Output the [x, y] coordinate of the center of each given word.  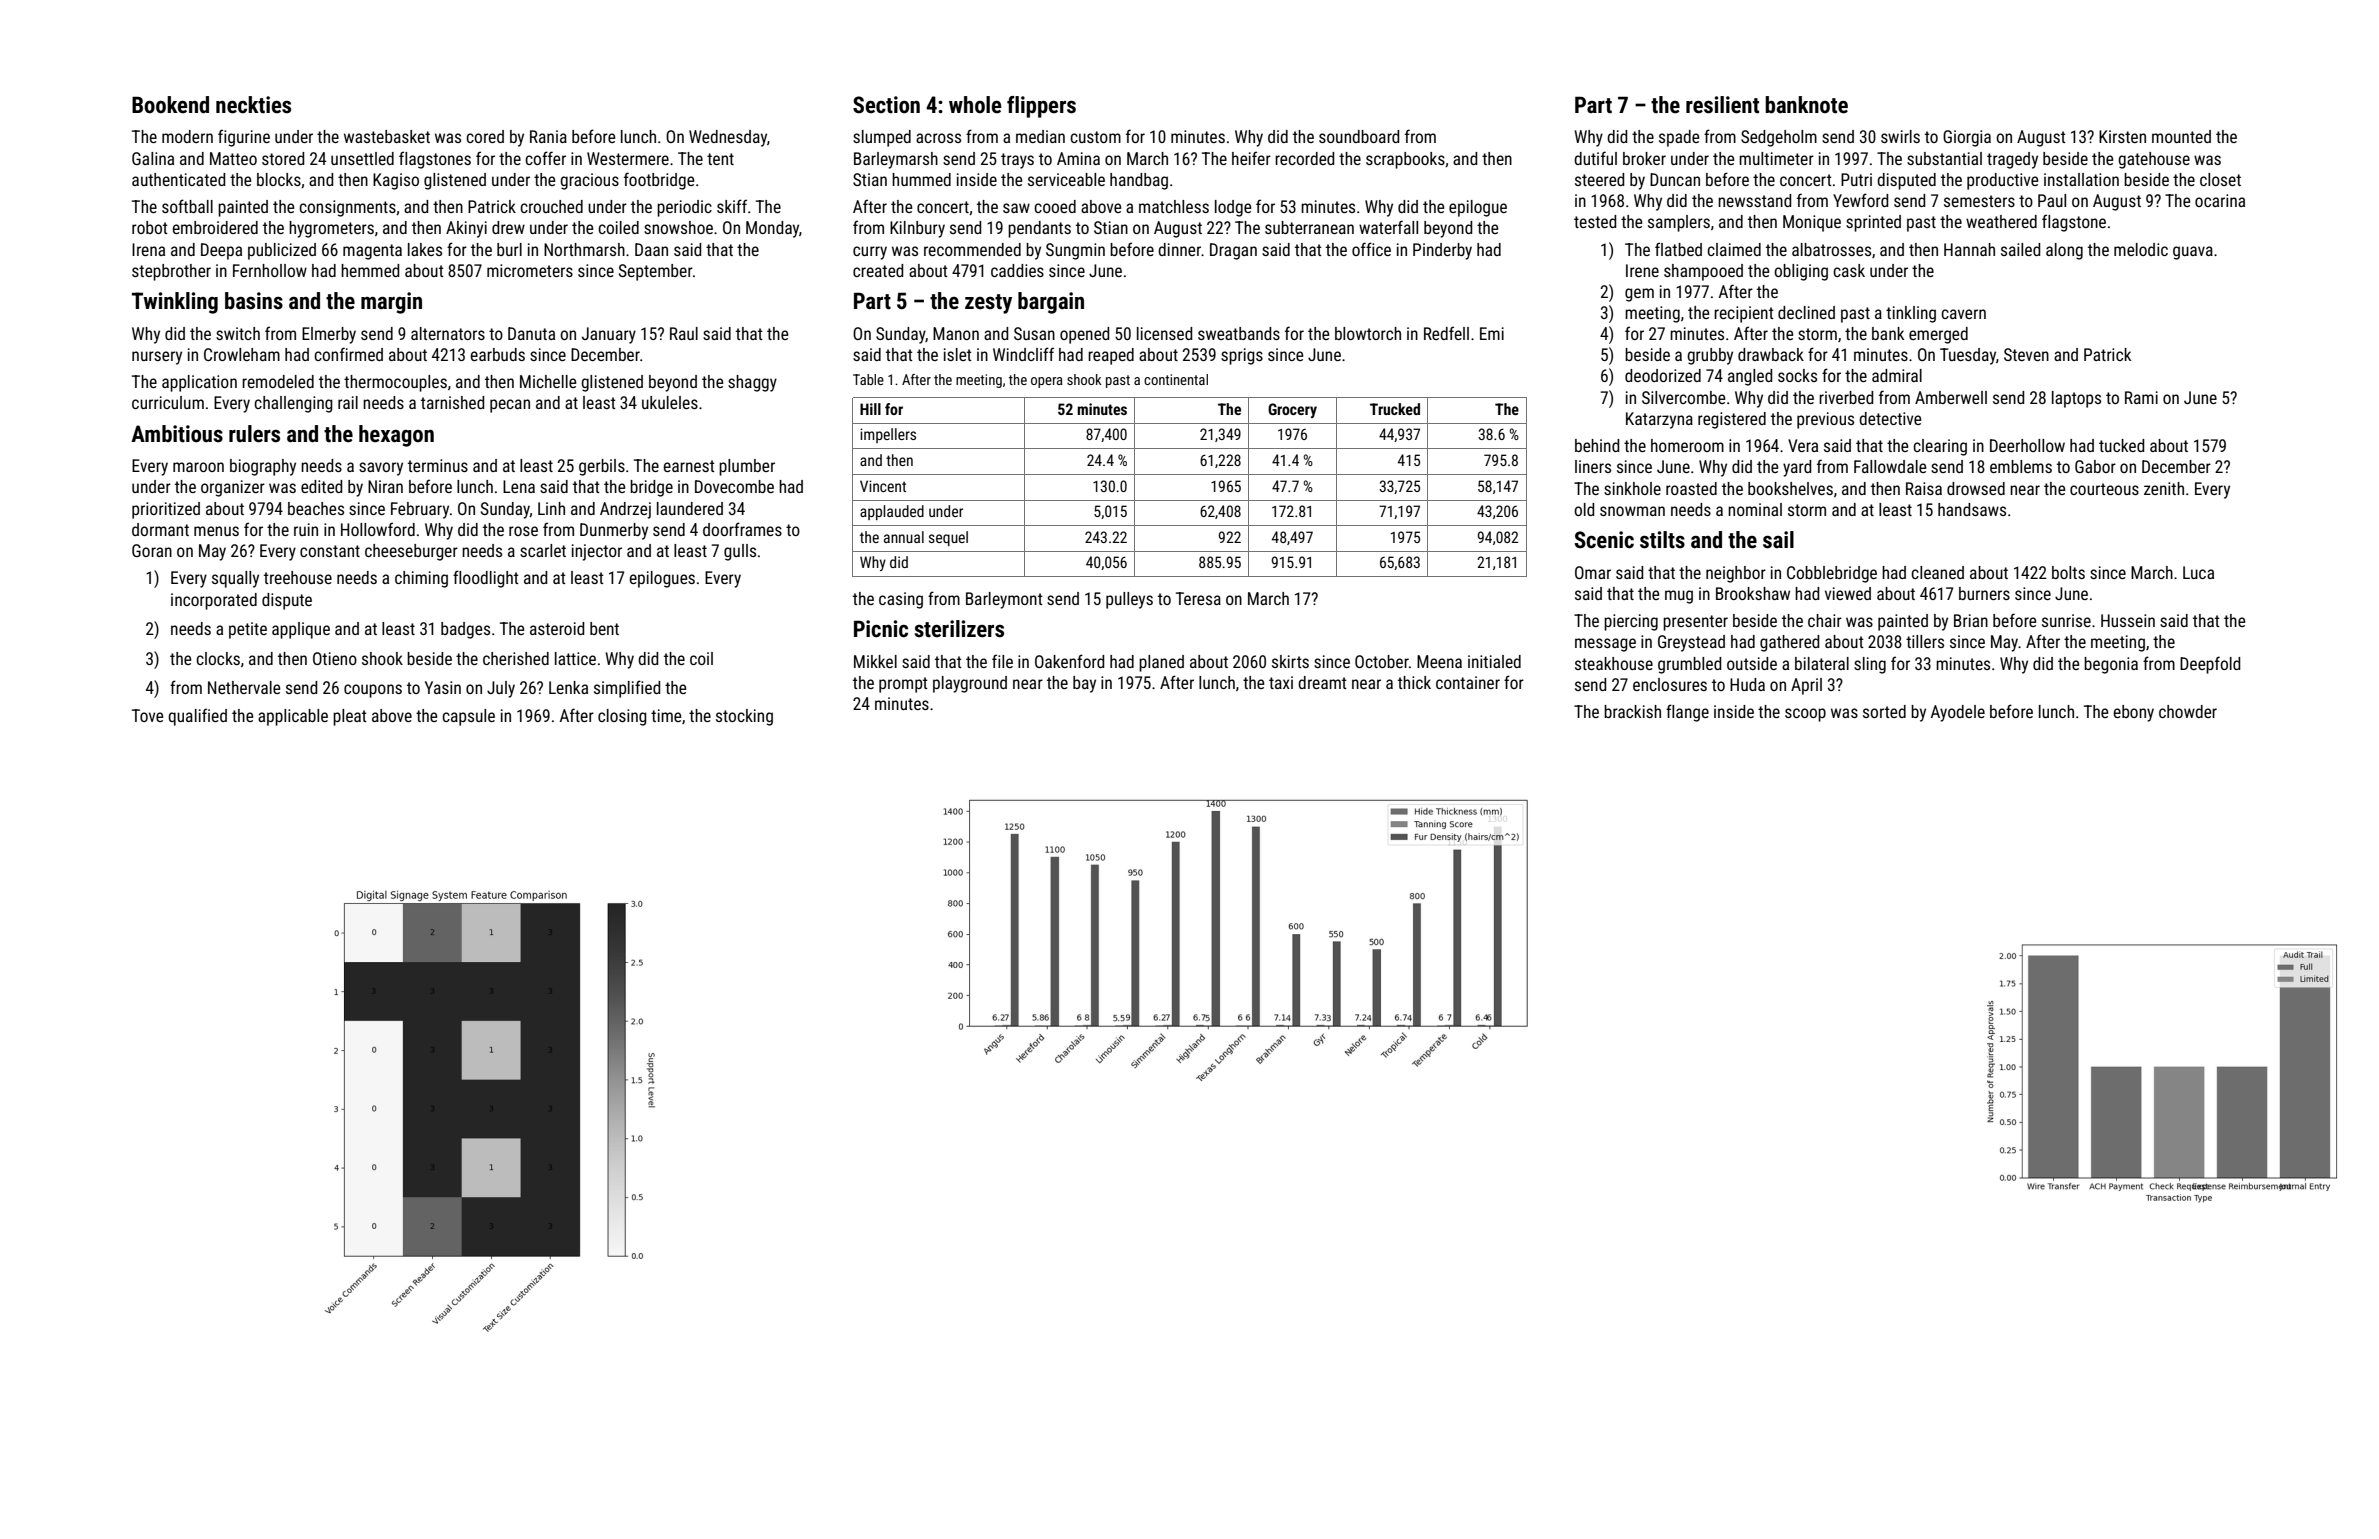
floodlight [486, 579]
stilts [1662, 540]
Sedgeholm [1779, 138]
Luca [2198, 572]
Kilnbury [917, 229]
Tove [147, 715]
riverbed [1846, 397]
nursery [157, 358]
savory [381, 469]
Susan [1034, 333]
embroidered [215, 227]
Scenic [1604, 540]
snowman [1632, 511]
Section [886, 105]
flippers [1041, 107]
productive [2002, 181]
